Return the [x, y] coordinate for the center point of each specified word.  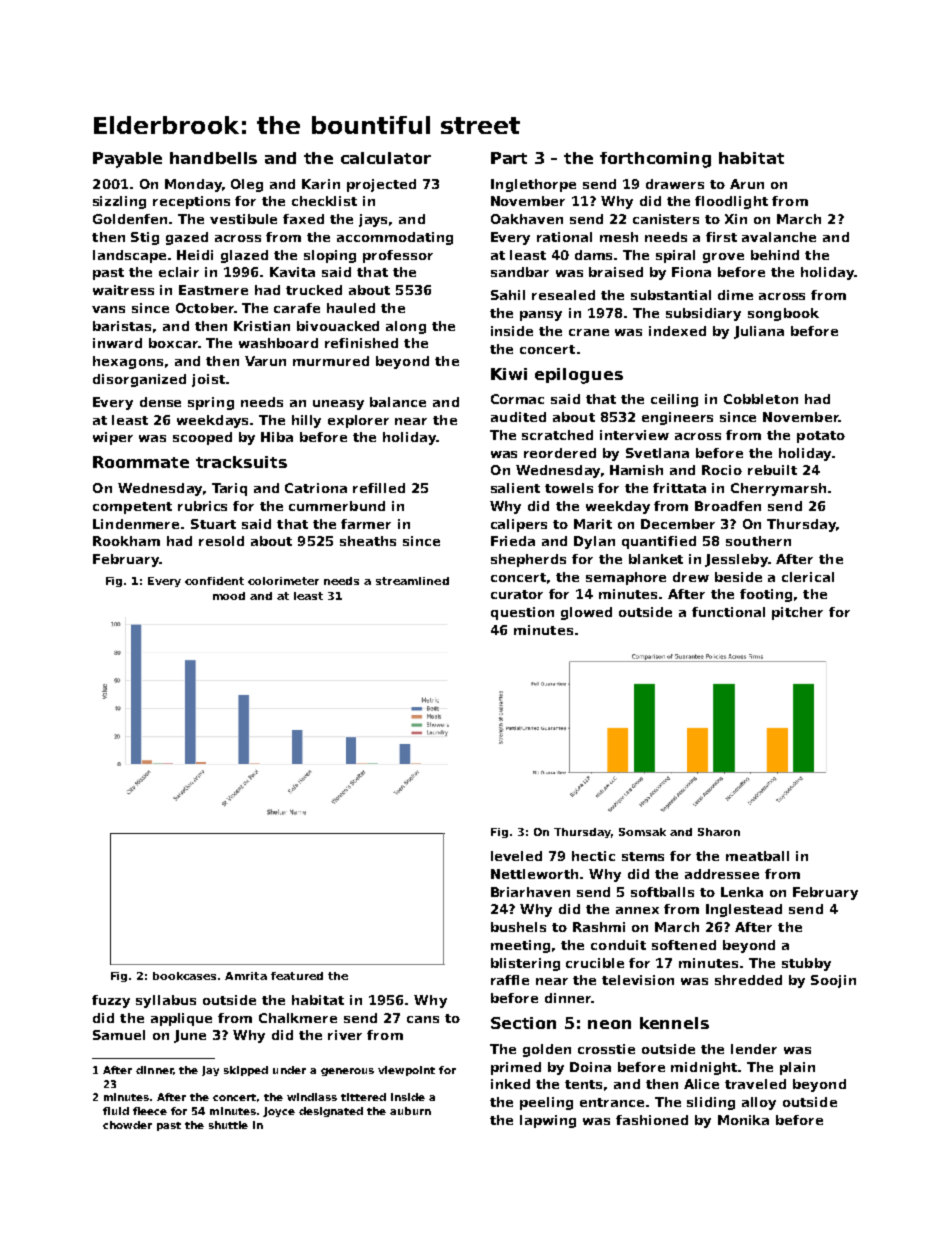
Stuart [213, 524]
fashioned [652, 1120]
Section [523, 1023]
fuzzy [111, 1001]
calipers [519, 525]
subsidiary [703, 314]
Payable [127, 160]
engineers [677, 418]
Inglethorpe [533, 185]
